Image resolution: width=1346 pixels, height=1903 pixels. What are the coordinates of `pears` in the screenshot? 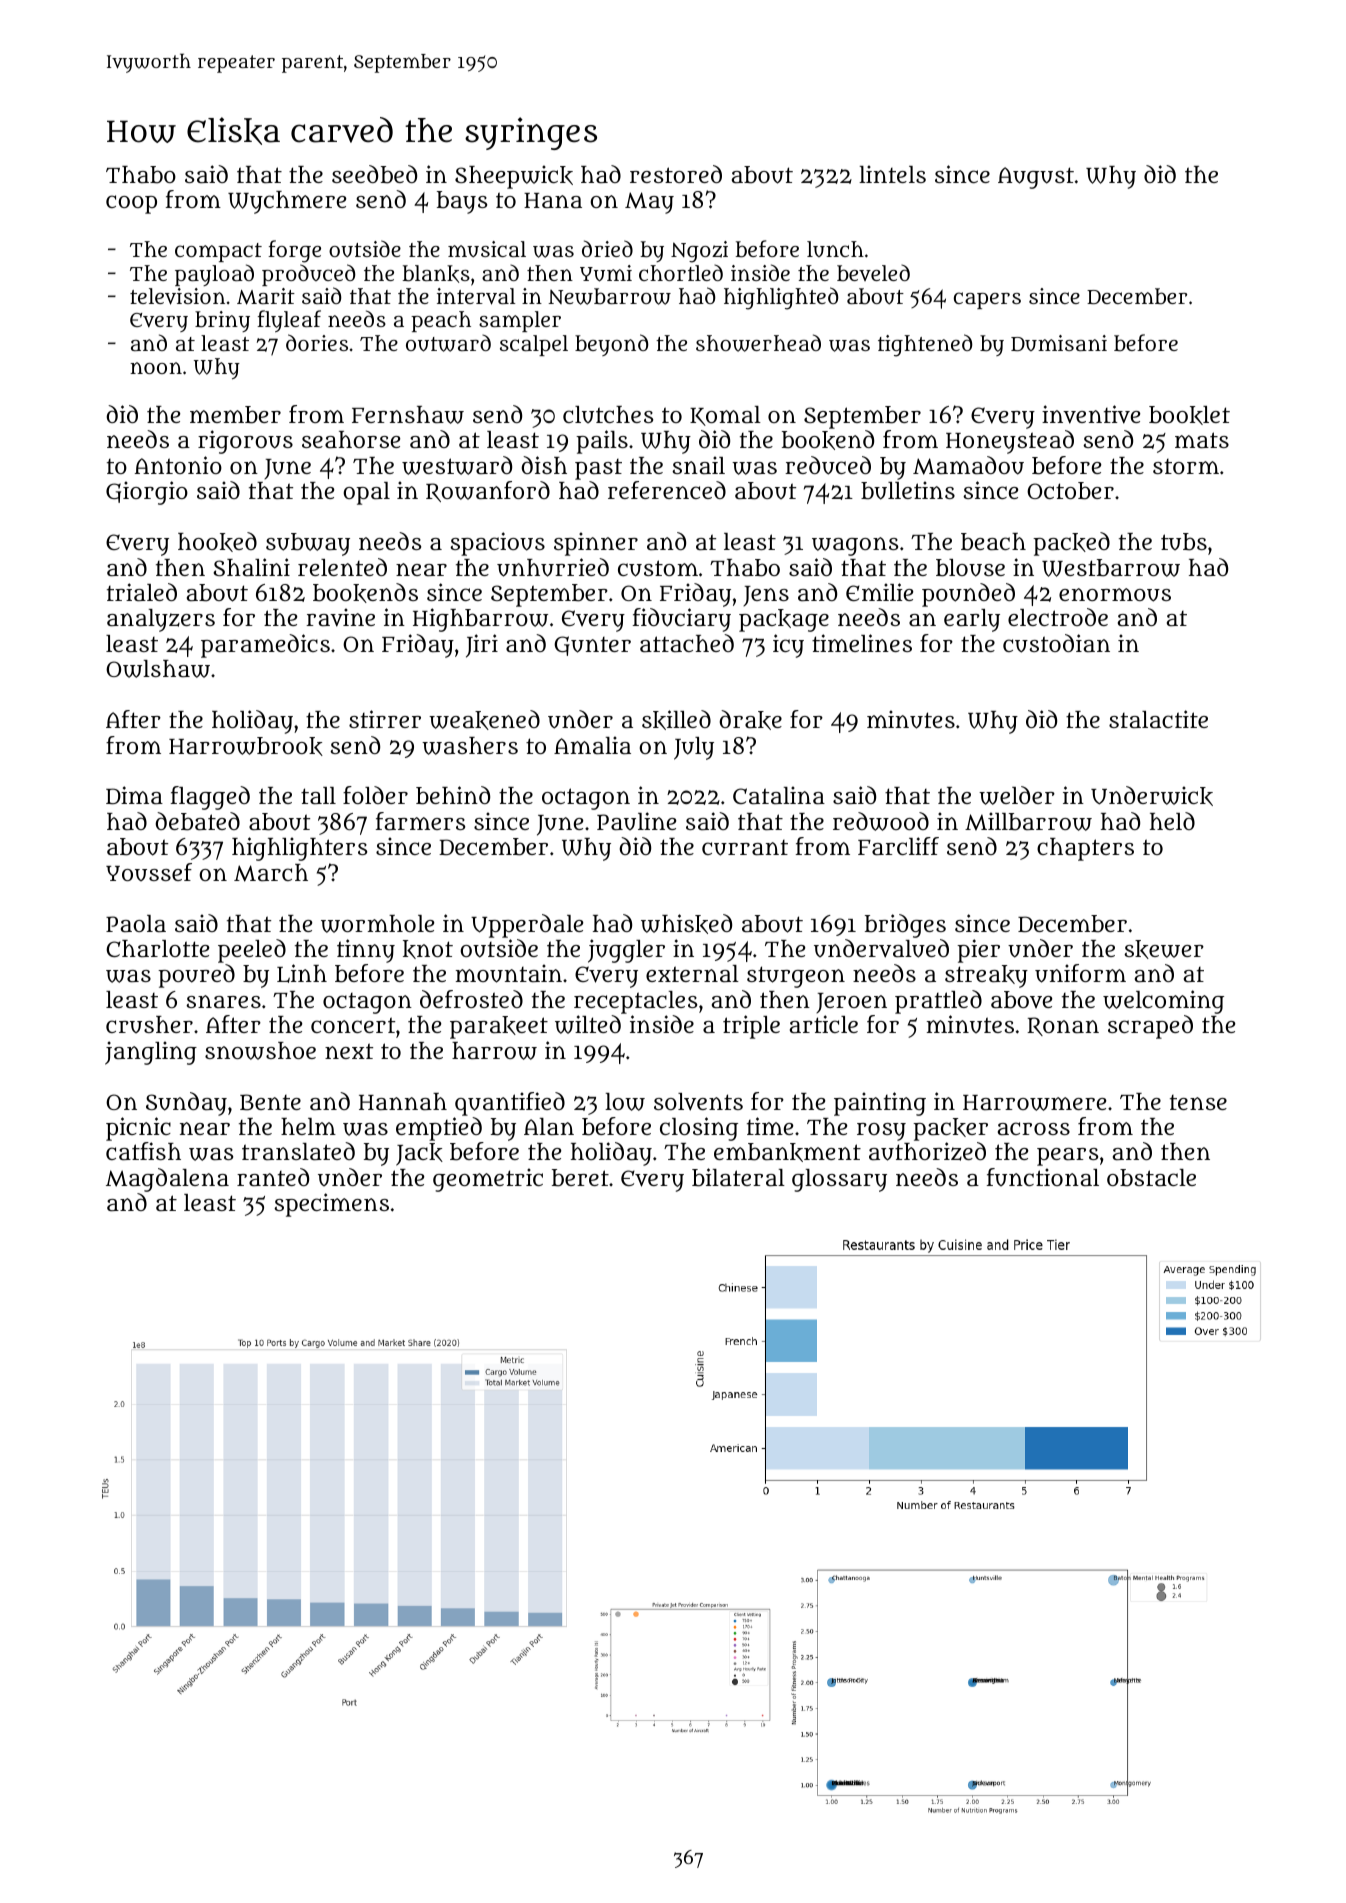 It's located at (1067, 1157).
